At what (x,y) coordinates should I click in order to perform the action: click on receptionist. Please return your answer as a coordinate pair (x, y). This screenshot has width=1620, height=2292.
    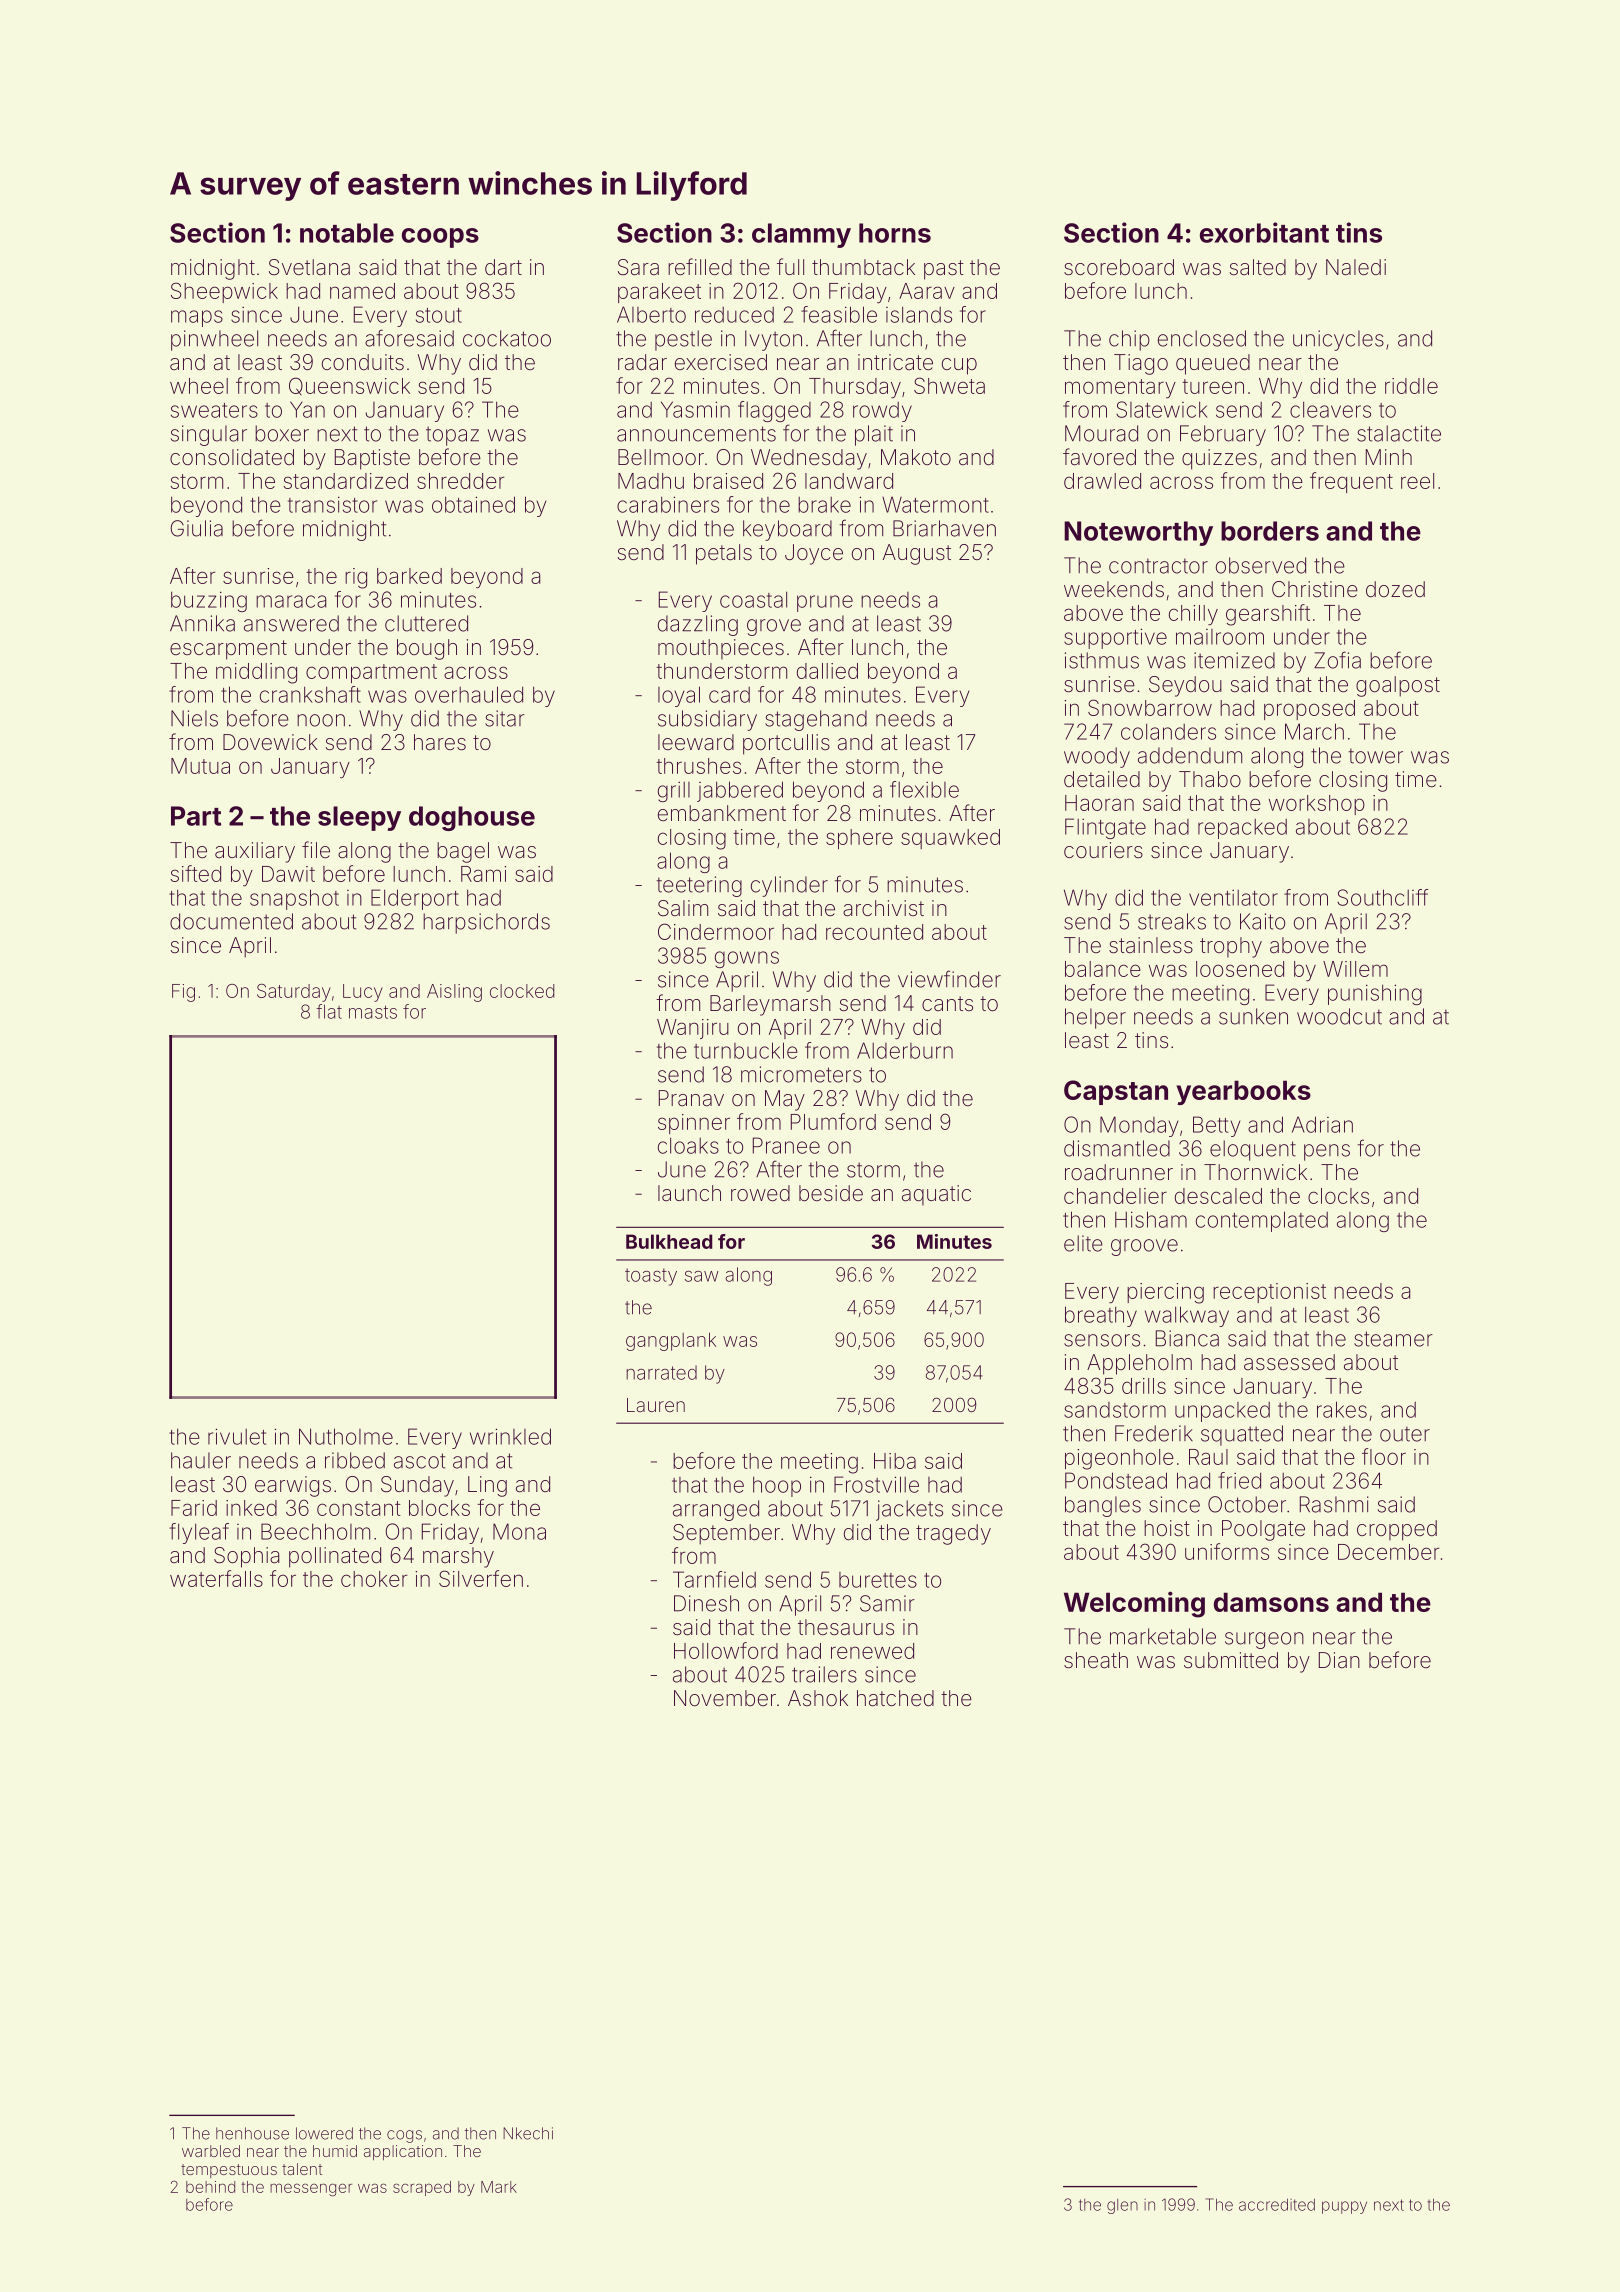
    Looking at the image, I should click on (1269, 1293).
